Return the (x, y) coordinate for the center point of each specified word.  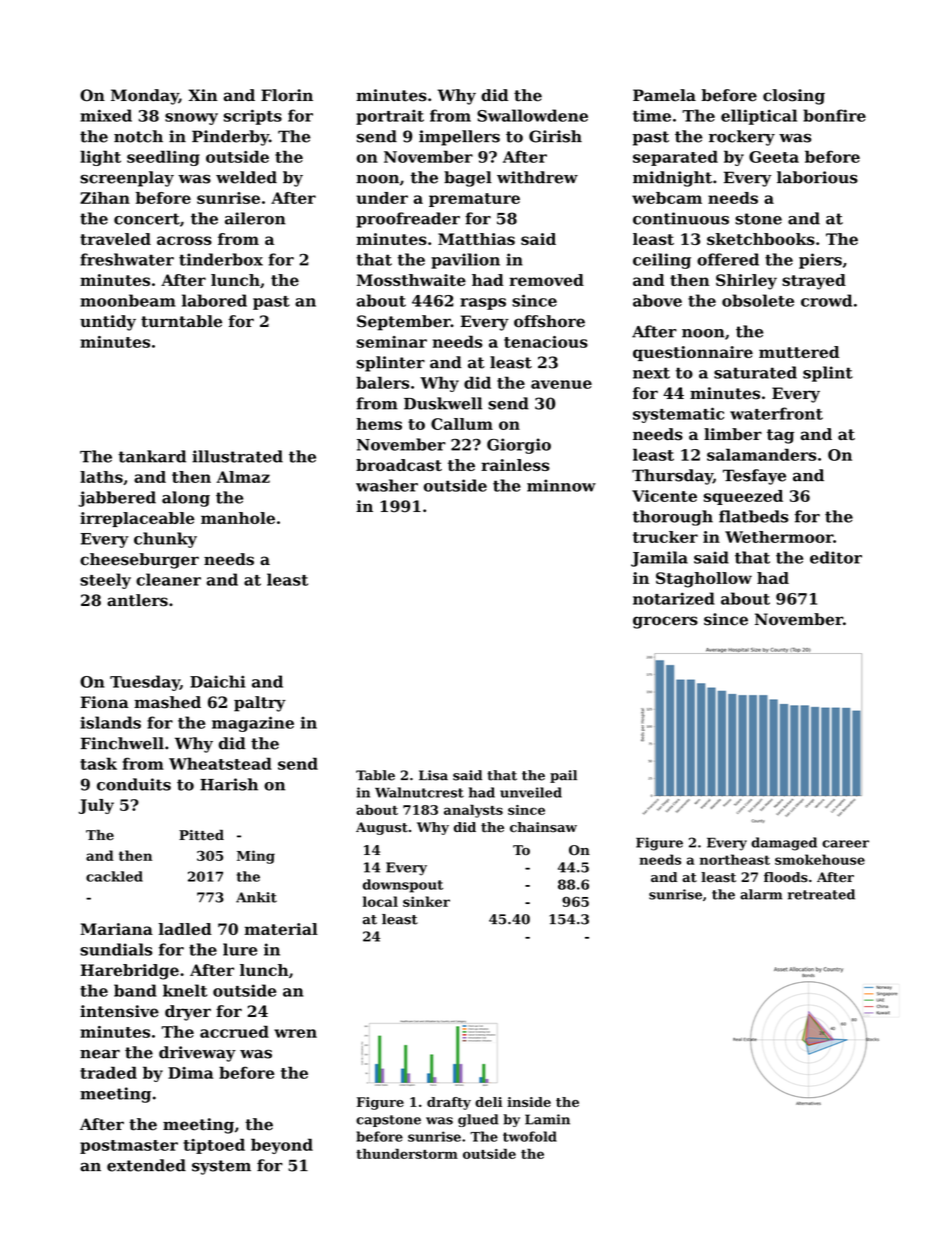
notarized (674, 598)
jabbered (117, 499)
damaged (784, 844)
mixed (106, 115)
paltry (260, 704)
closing (794, 97)
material (281, 929)
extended (146, 1165)
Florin (287, 95)
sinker (426, 901)
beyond (282, 1146)
